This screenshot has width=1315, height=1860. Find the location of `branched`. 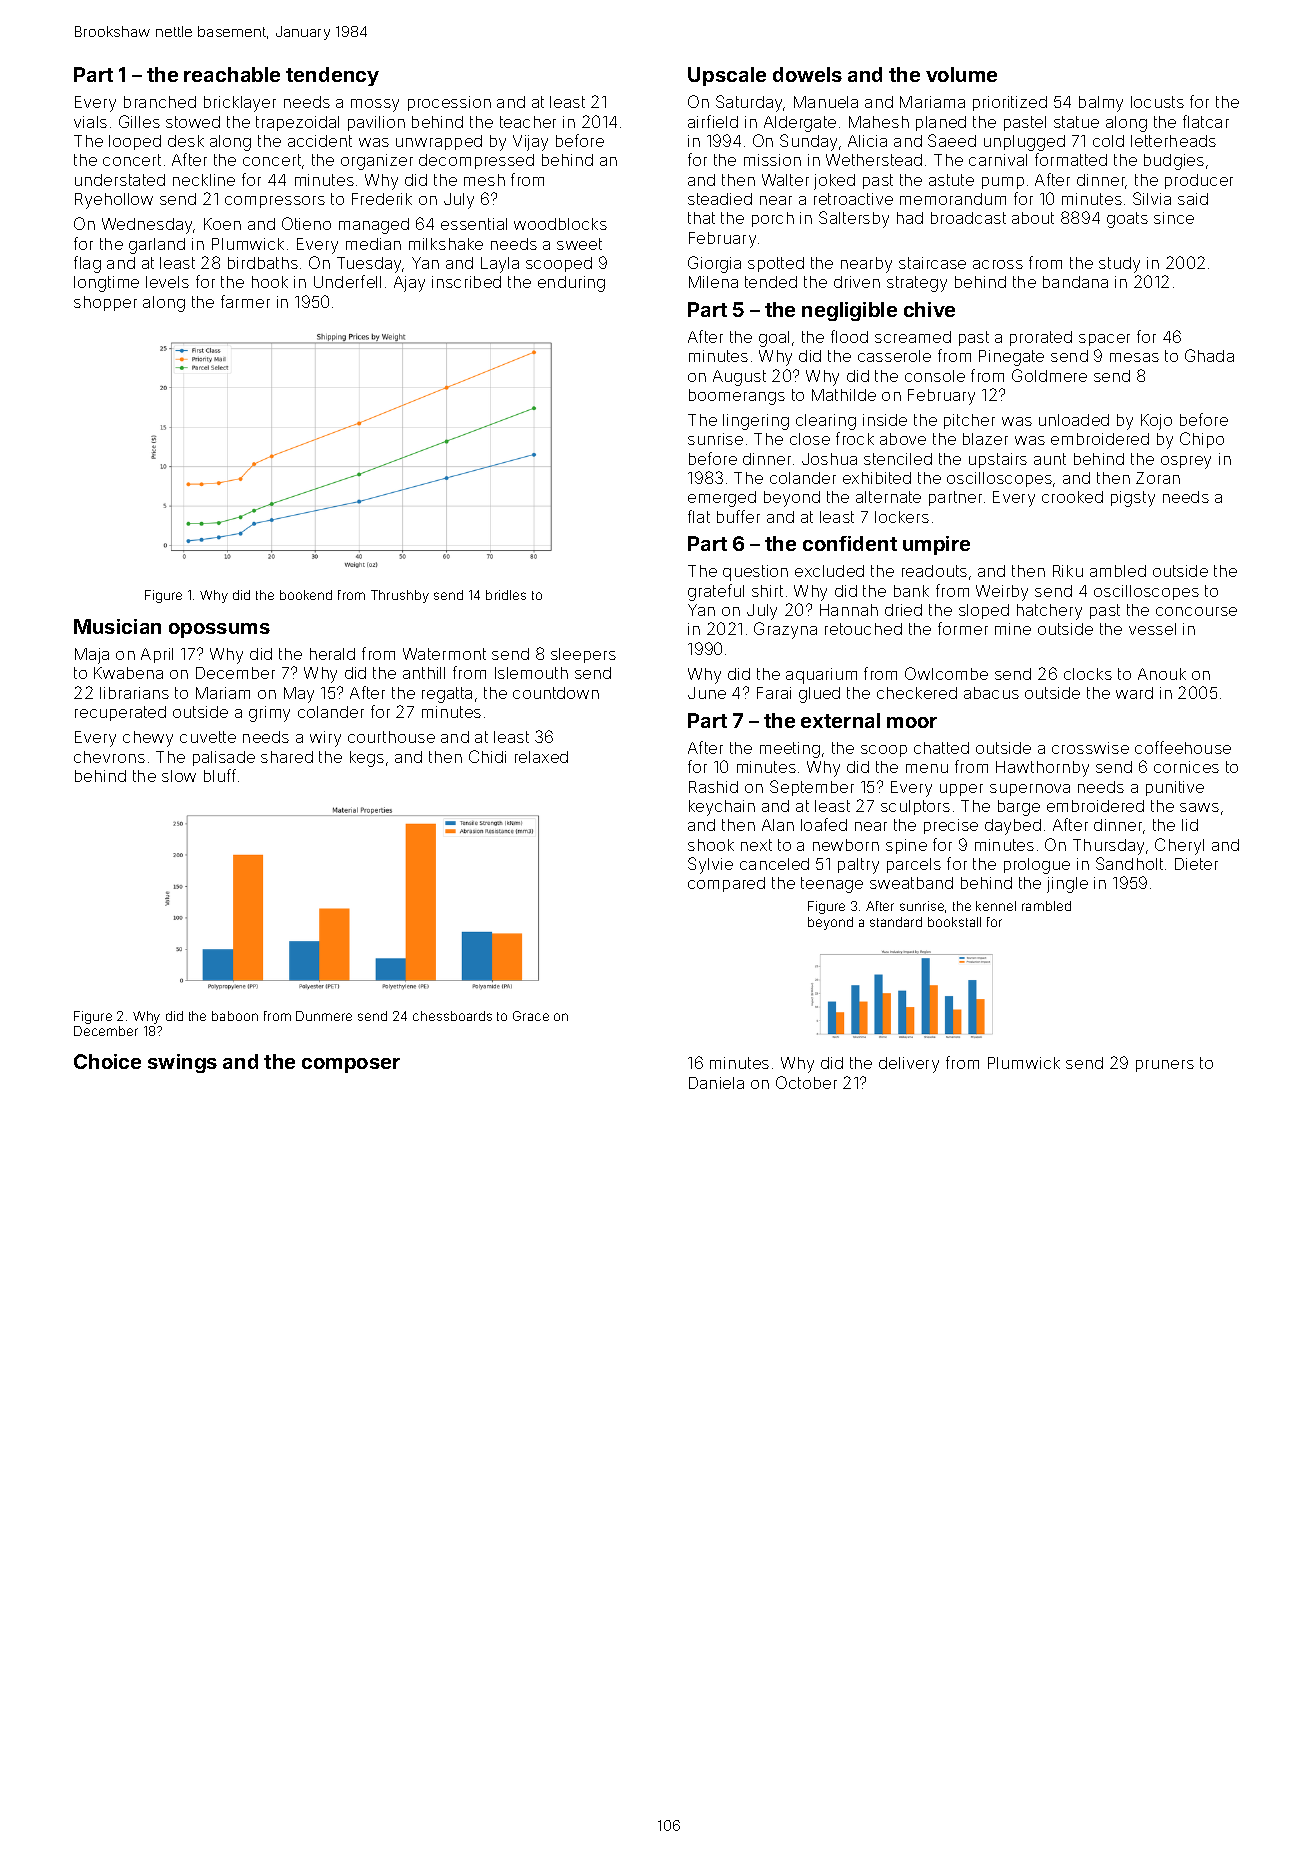

branched is located at coordinates (160, 102).
